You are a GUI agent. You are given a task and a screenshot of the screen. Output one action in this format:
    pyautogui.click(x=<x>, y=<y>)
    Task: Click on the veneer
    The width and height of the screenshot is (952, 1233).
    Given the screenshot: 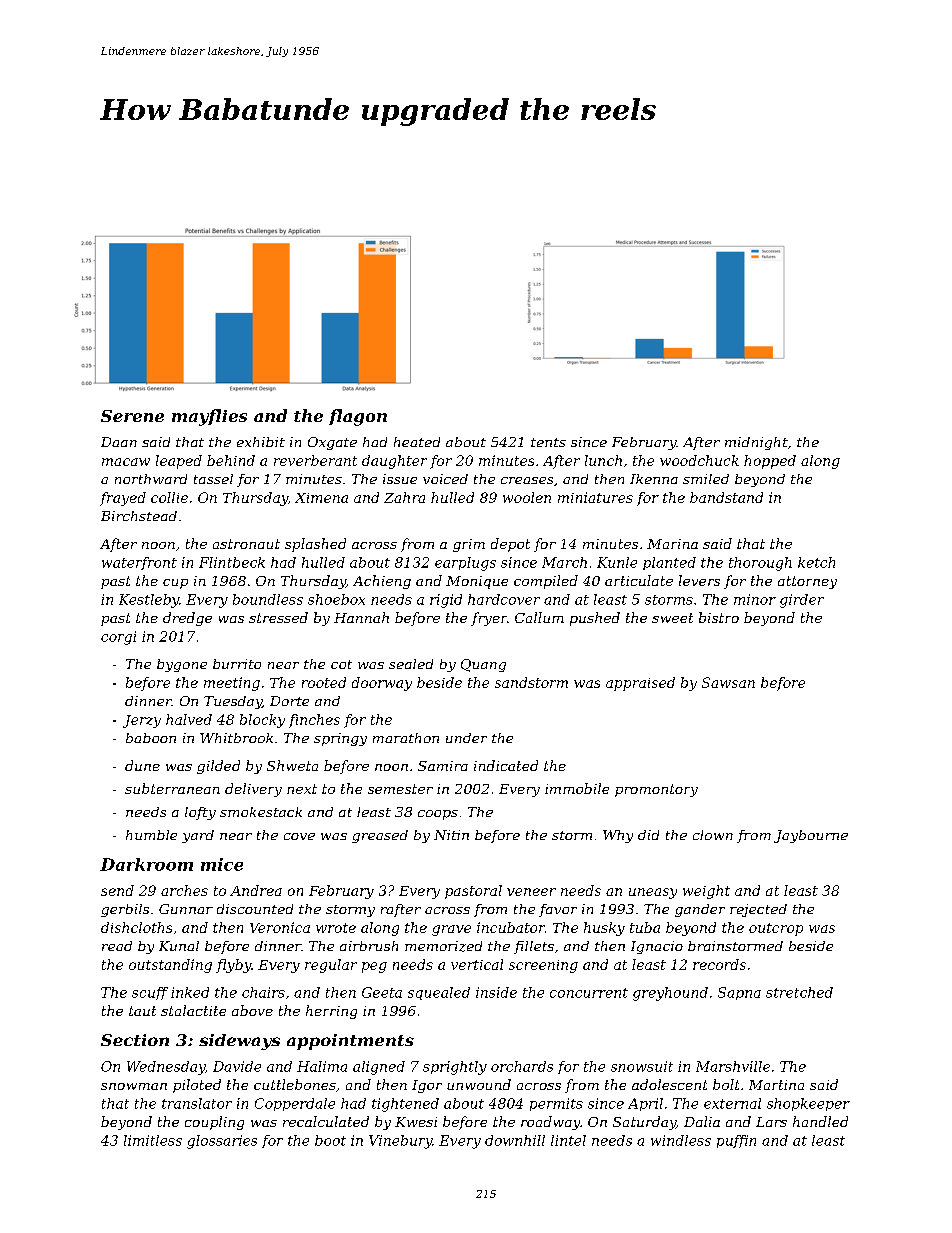 What is the action you would take?
    pyautogui.click(x=531, y=892)
